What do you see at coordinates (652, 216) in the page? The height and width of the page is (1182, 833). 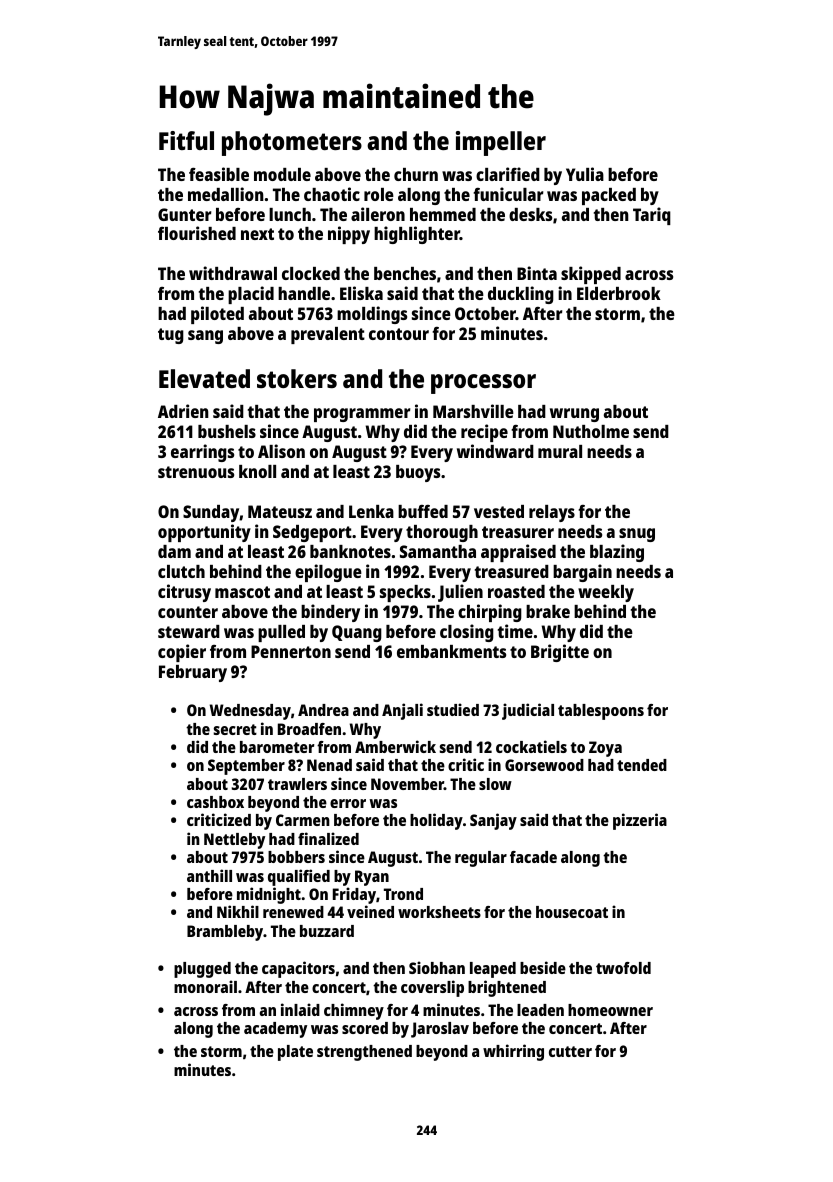 I see `Tariq` at bounding box center [652, 216].
